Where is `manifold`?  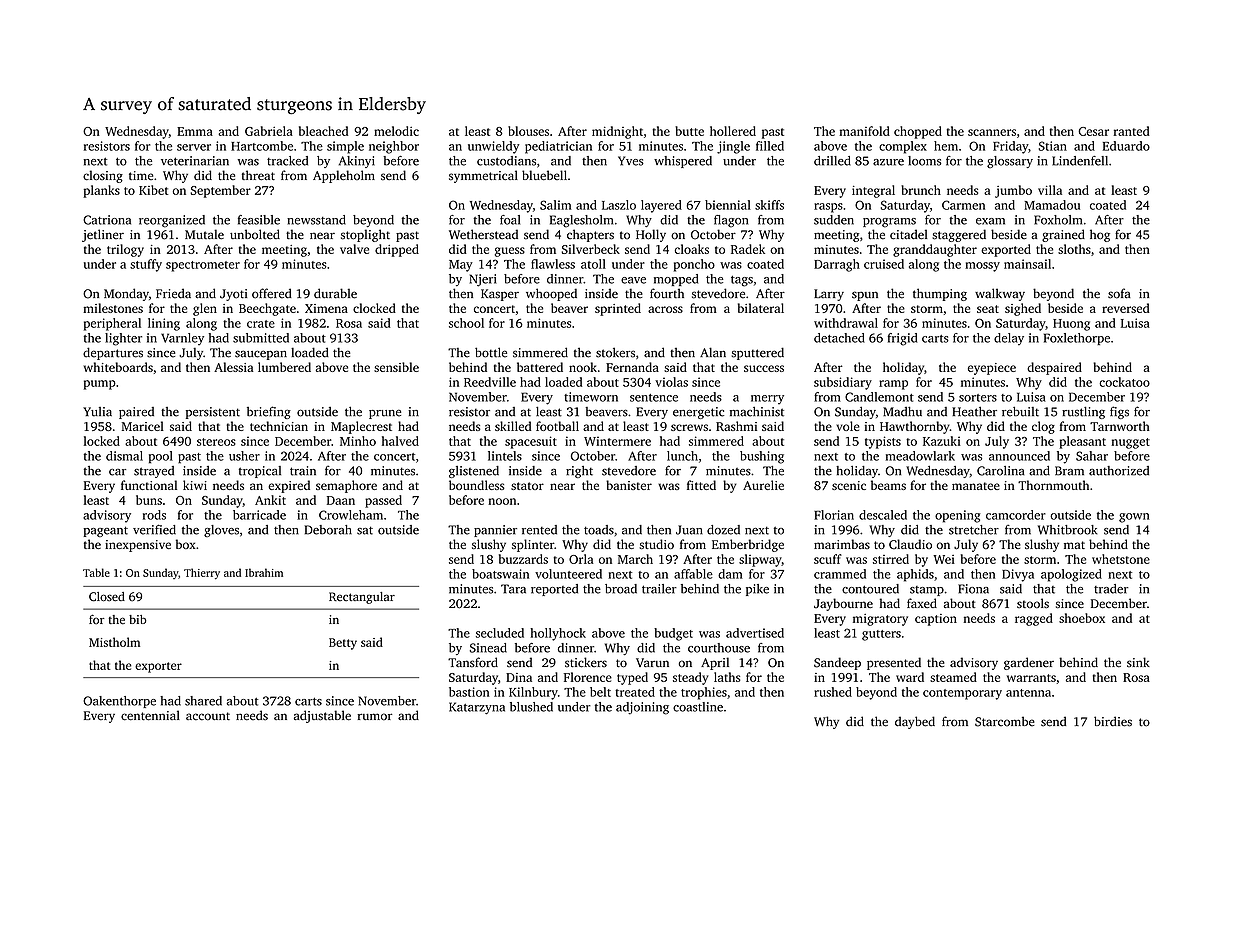
manifold is located at coordinates (864, 131).
